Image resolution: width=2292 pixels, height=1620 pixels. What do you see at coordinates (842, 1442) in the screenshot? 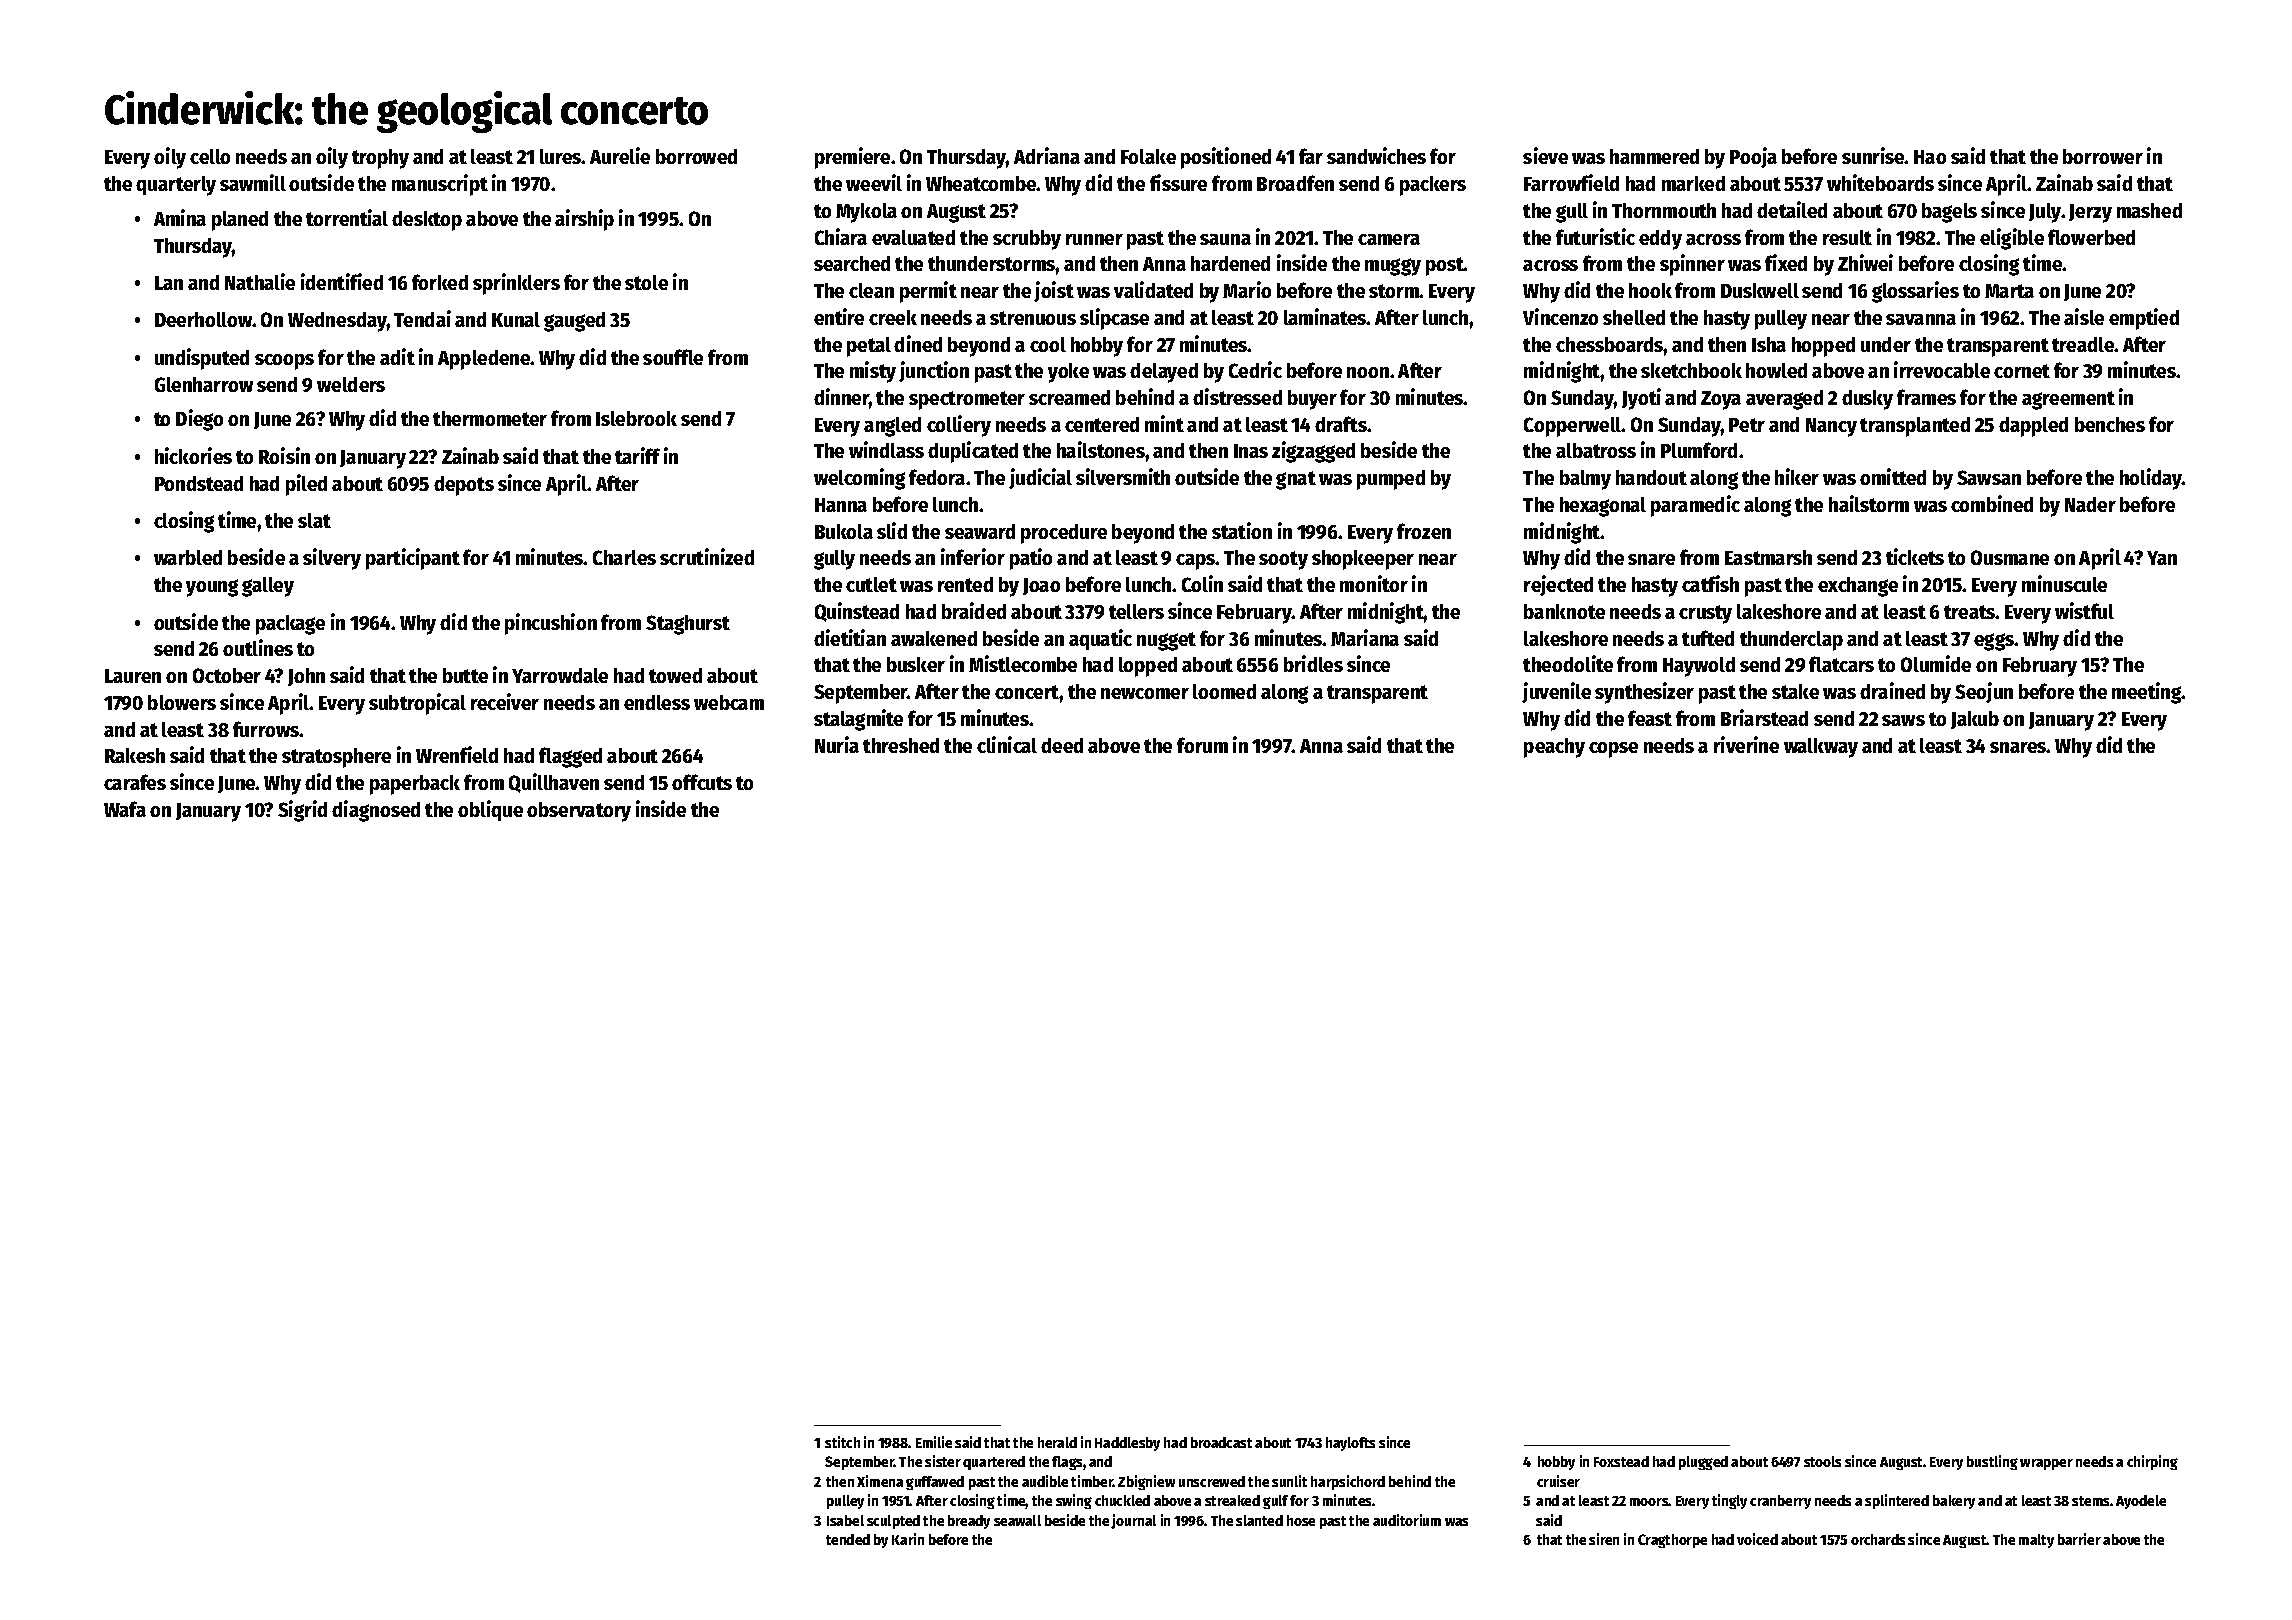
I see `stitch` at bounding box center [842, 1442].
